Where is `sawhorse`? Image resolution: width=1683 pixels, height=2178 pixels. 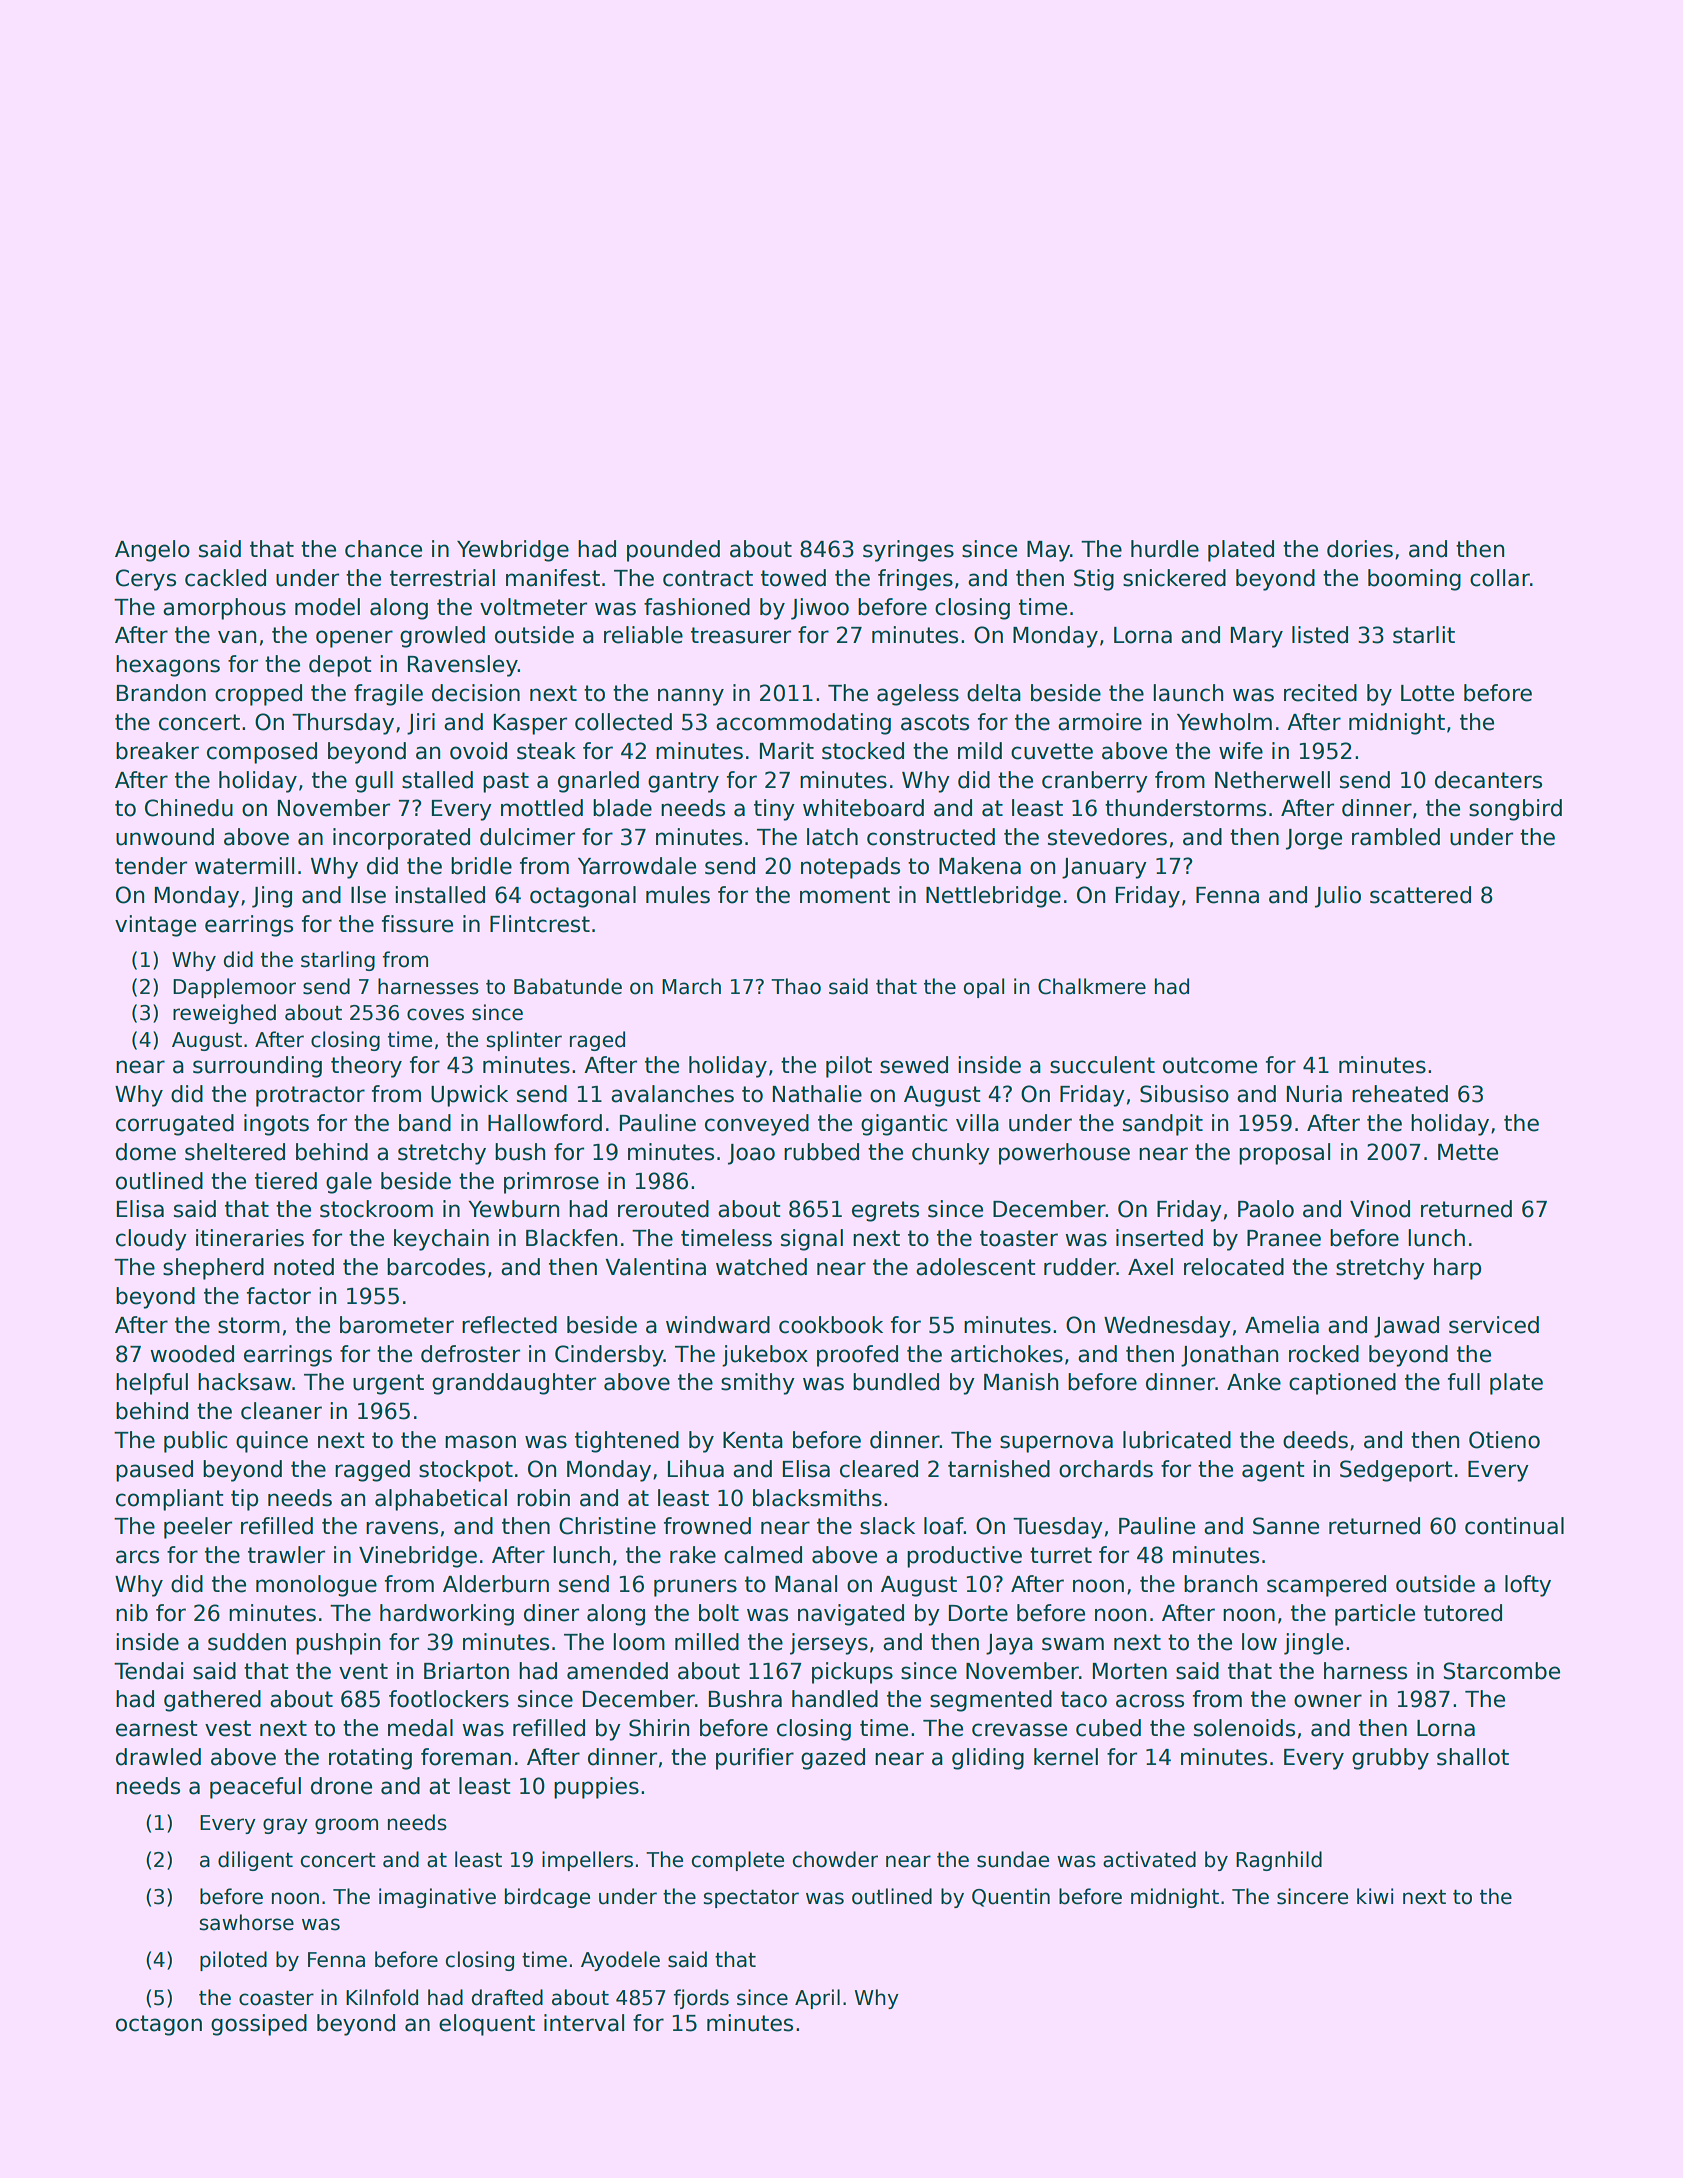 sawhorse is located at coordinates (247, 1922).
